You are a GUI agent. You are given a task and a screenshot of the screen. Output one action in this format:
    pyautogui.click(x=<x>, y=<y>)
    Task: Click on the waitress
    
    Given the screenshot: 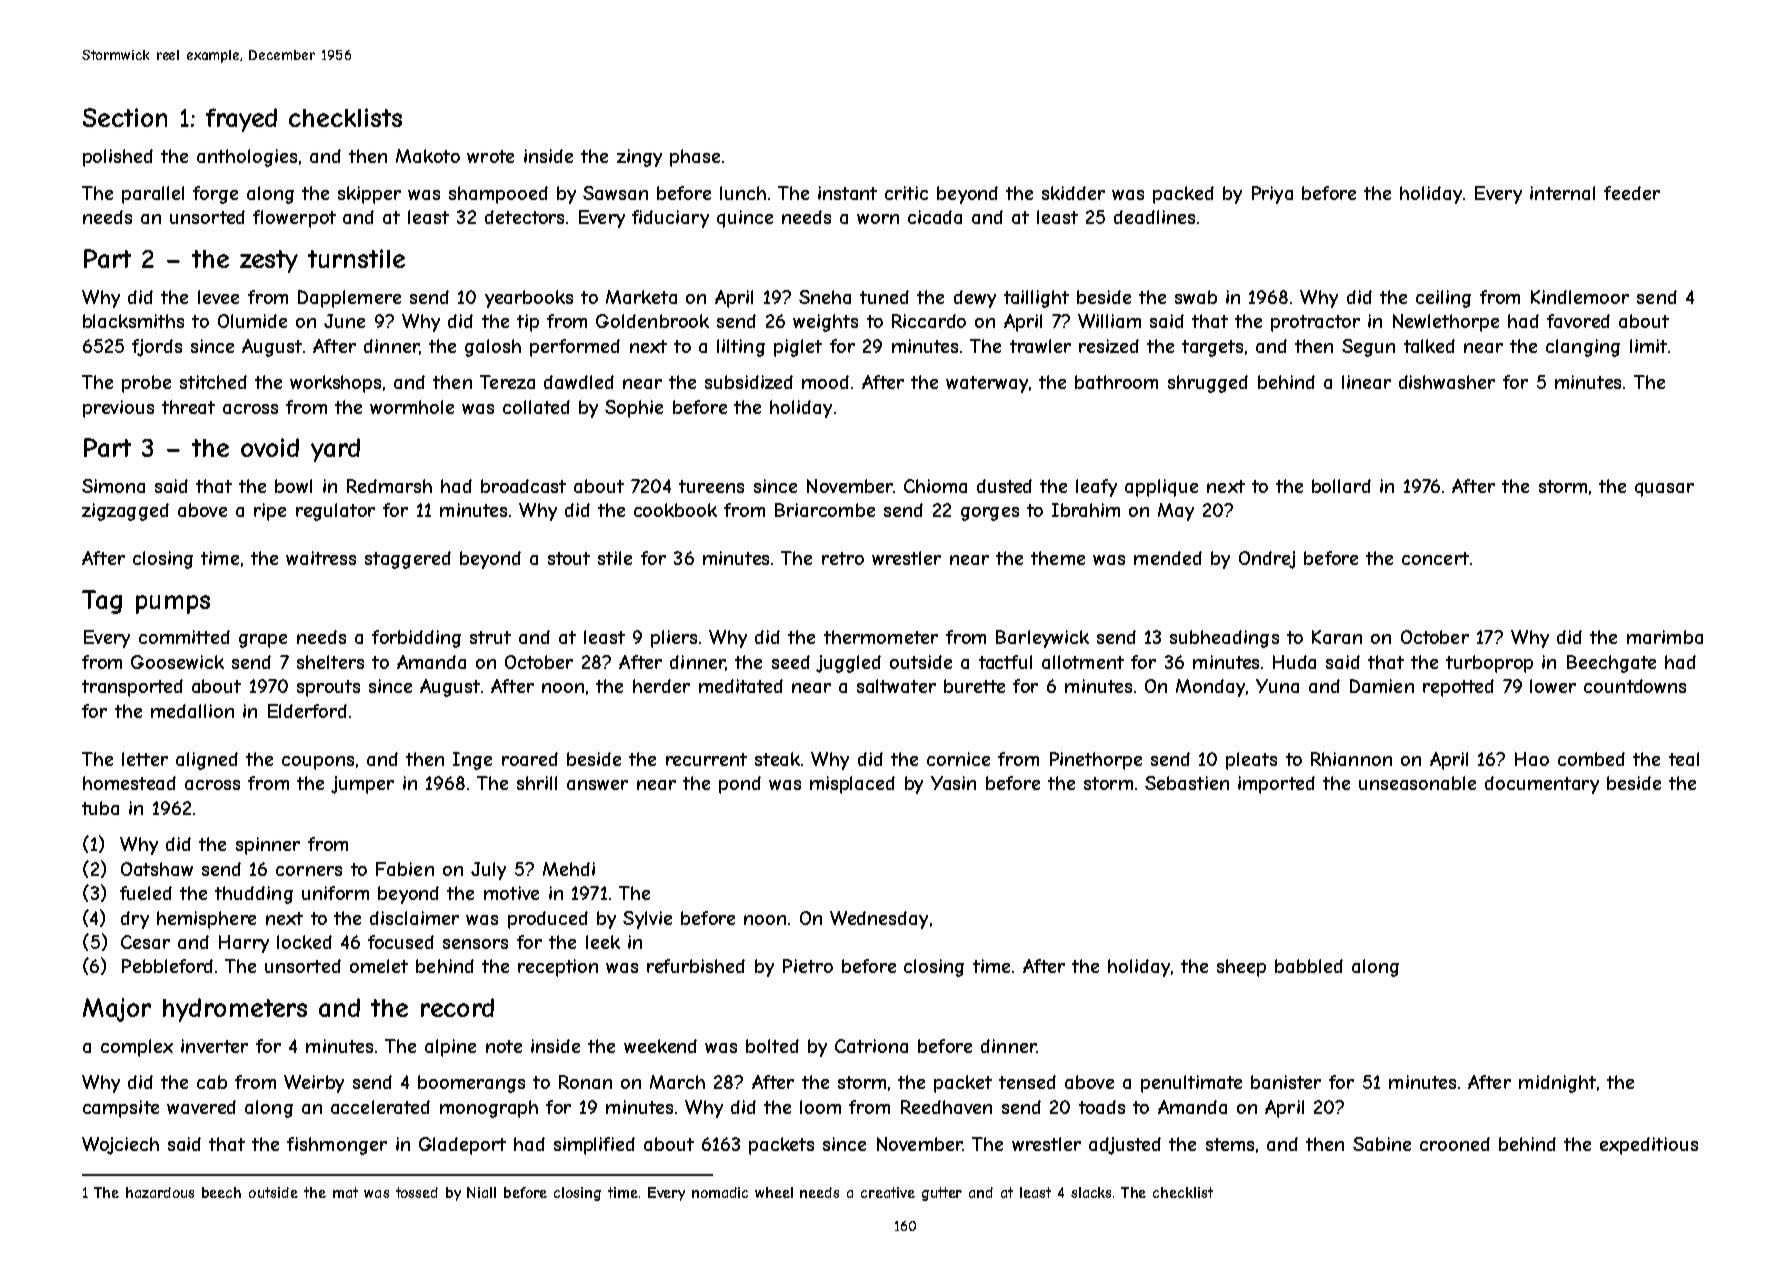 What is the action you would take?
    pyautogui.click(x=321, y=558)
